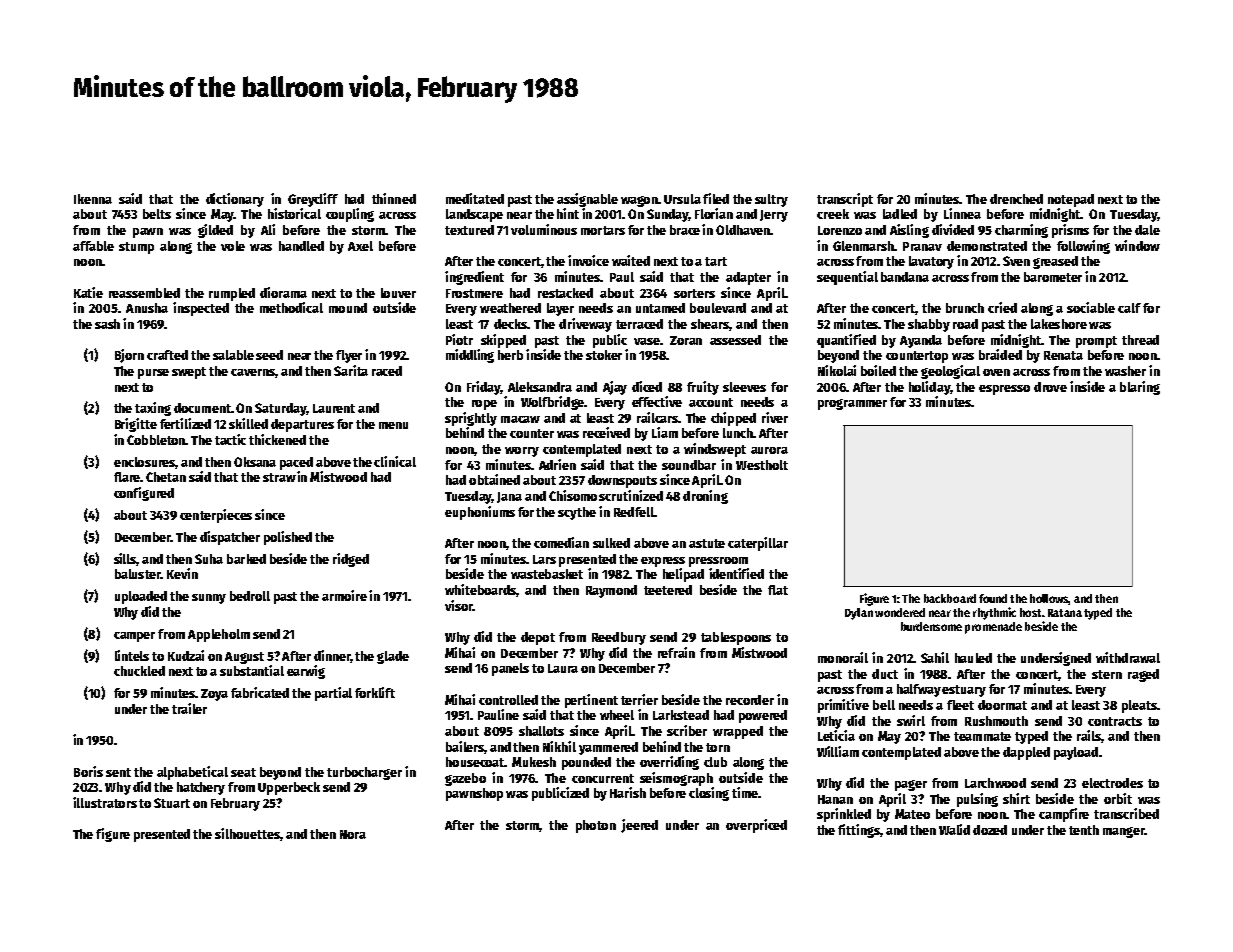 This image has width=1233, height=952. What do you see at coordinates (715, 762) in the image?
I see `club` at bounding box center [715, 762].
